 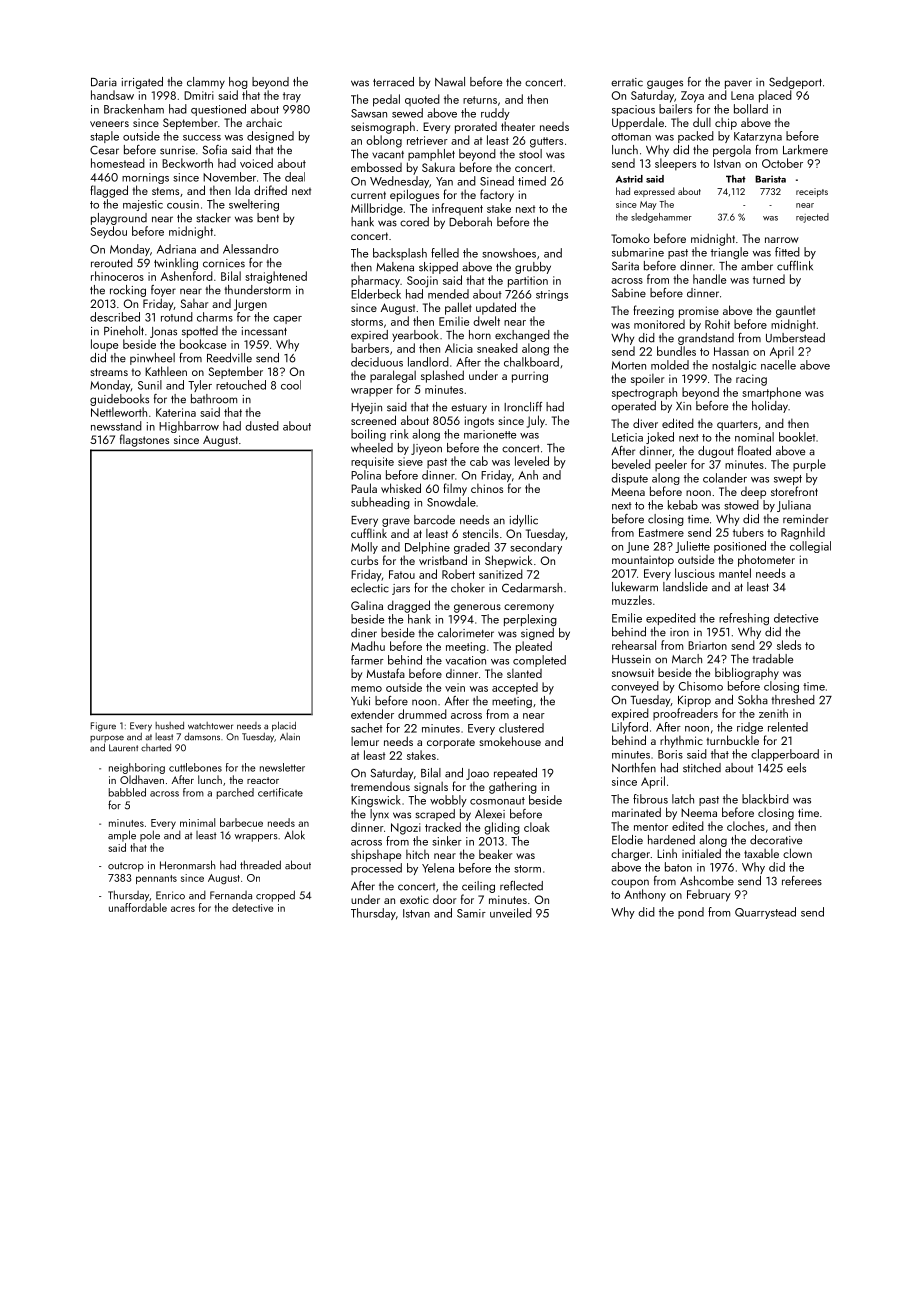 What do you see at coordinates (795, 83) in the screenshot?
I see `Sedgeport` at bounding box center [795, 83].
